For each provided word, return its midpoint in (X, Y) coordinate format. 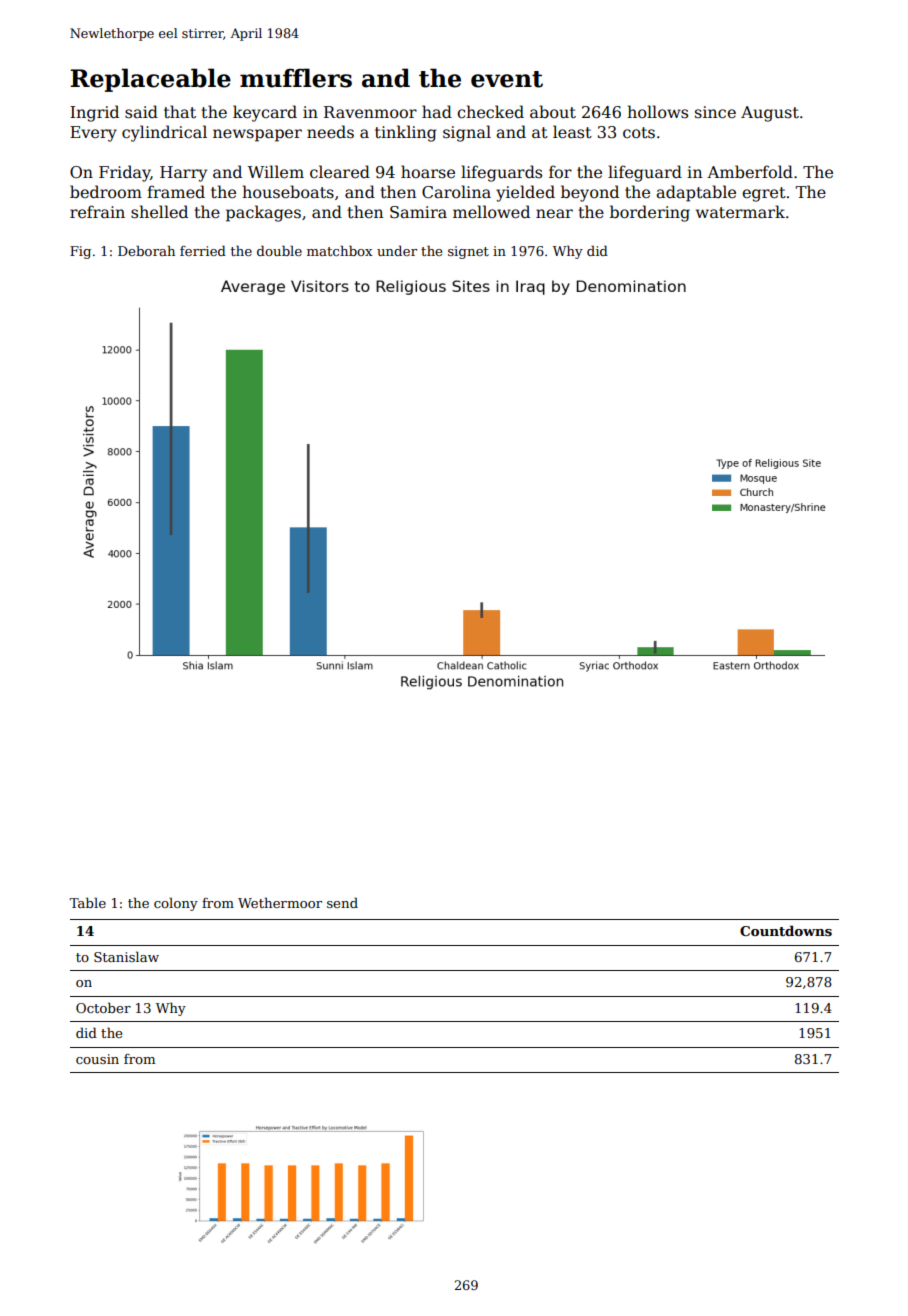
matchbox (340, 250)
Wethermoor (280, 902)
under (397, 250)
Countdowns (786, 930)
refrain (97, 211)
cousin (97, 1059)
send (342, 902)
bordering (650, 213)
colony (176, 904)
